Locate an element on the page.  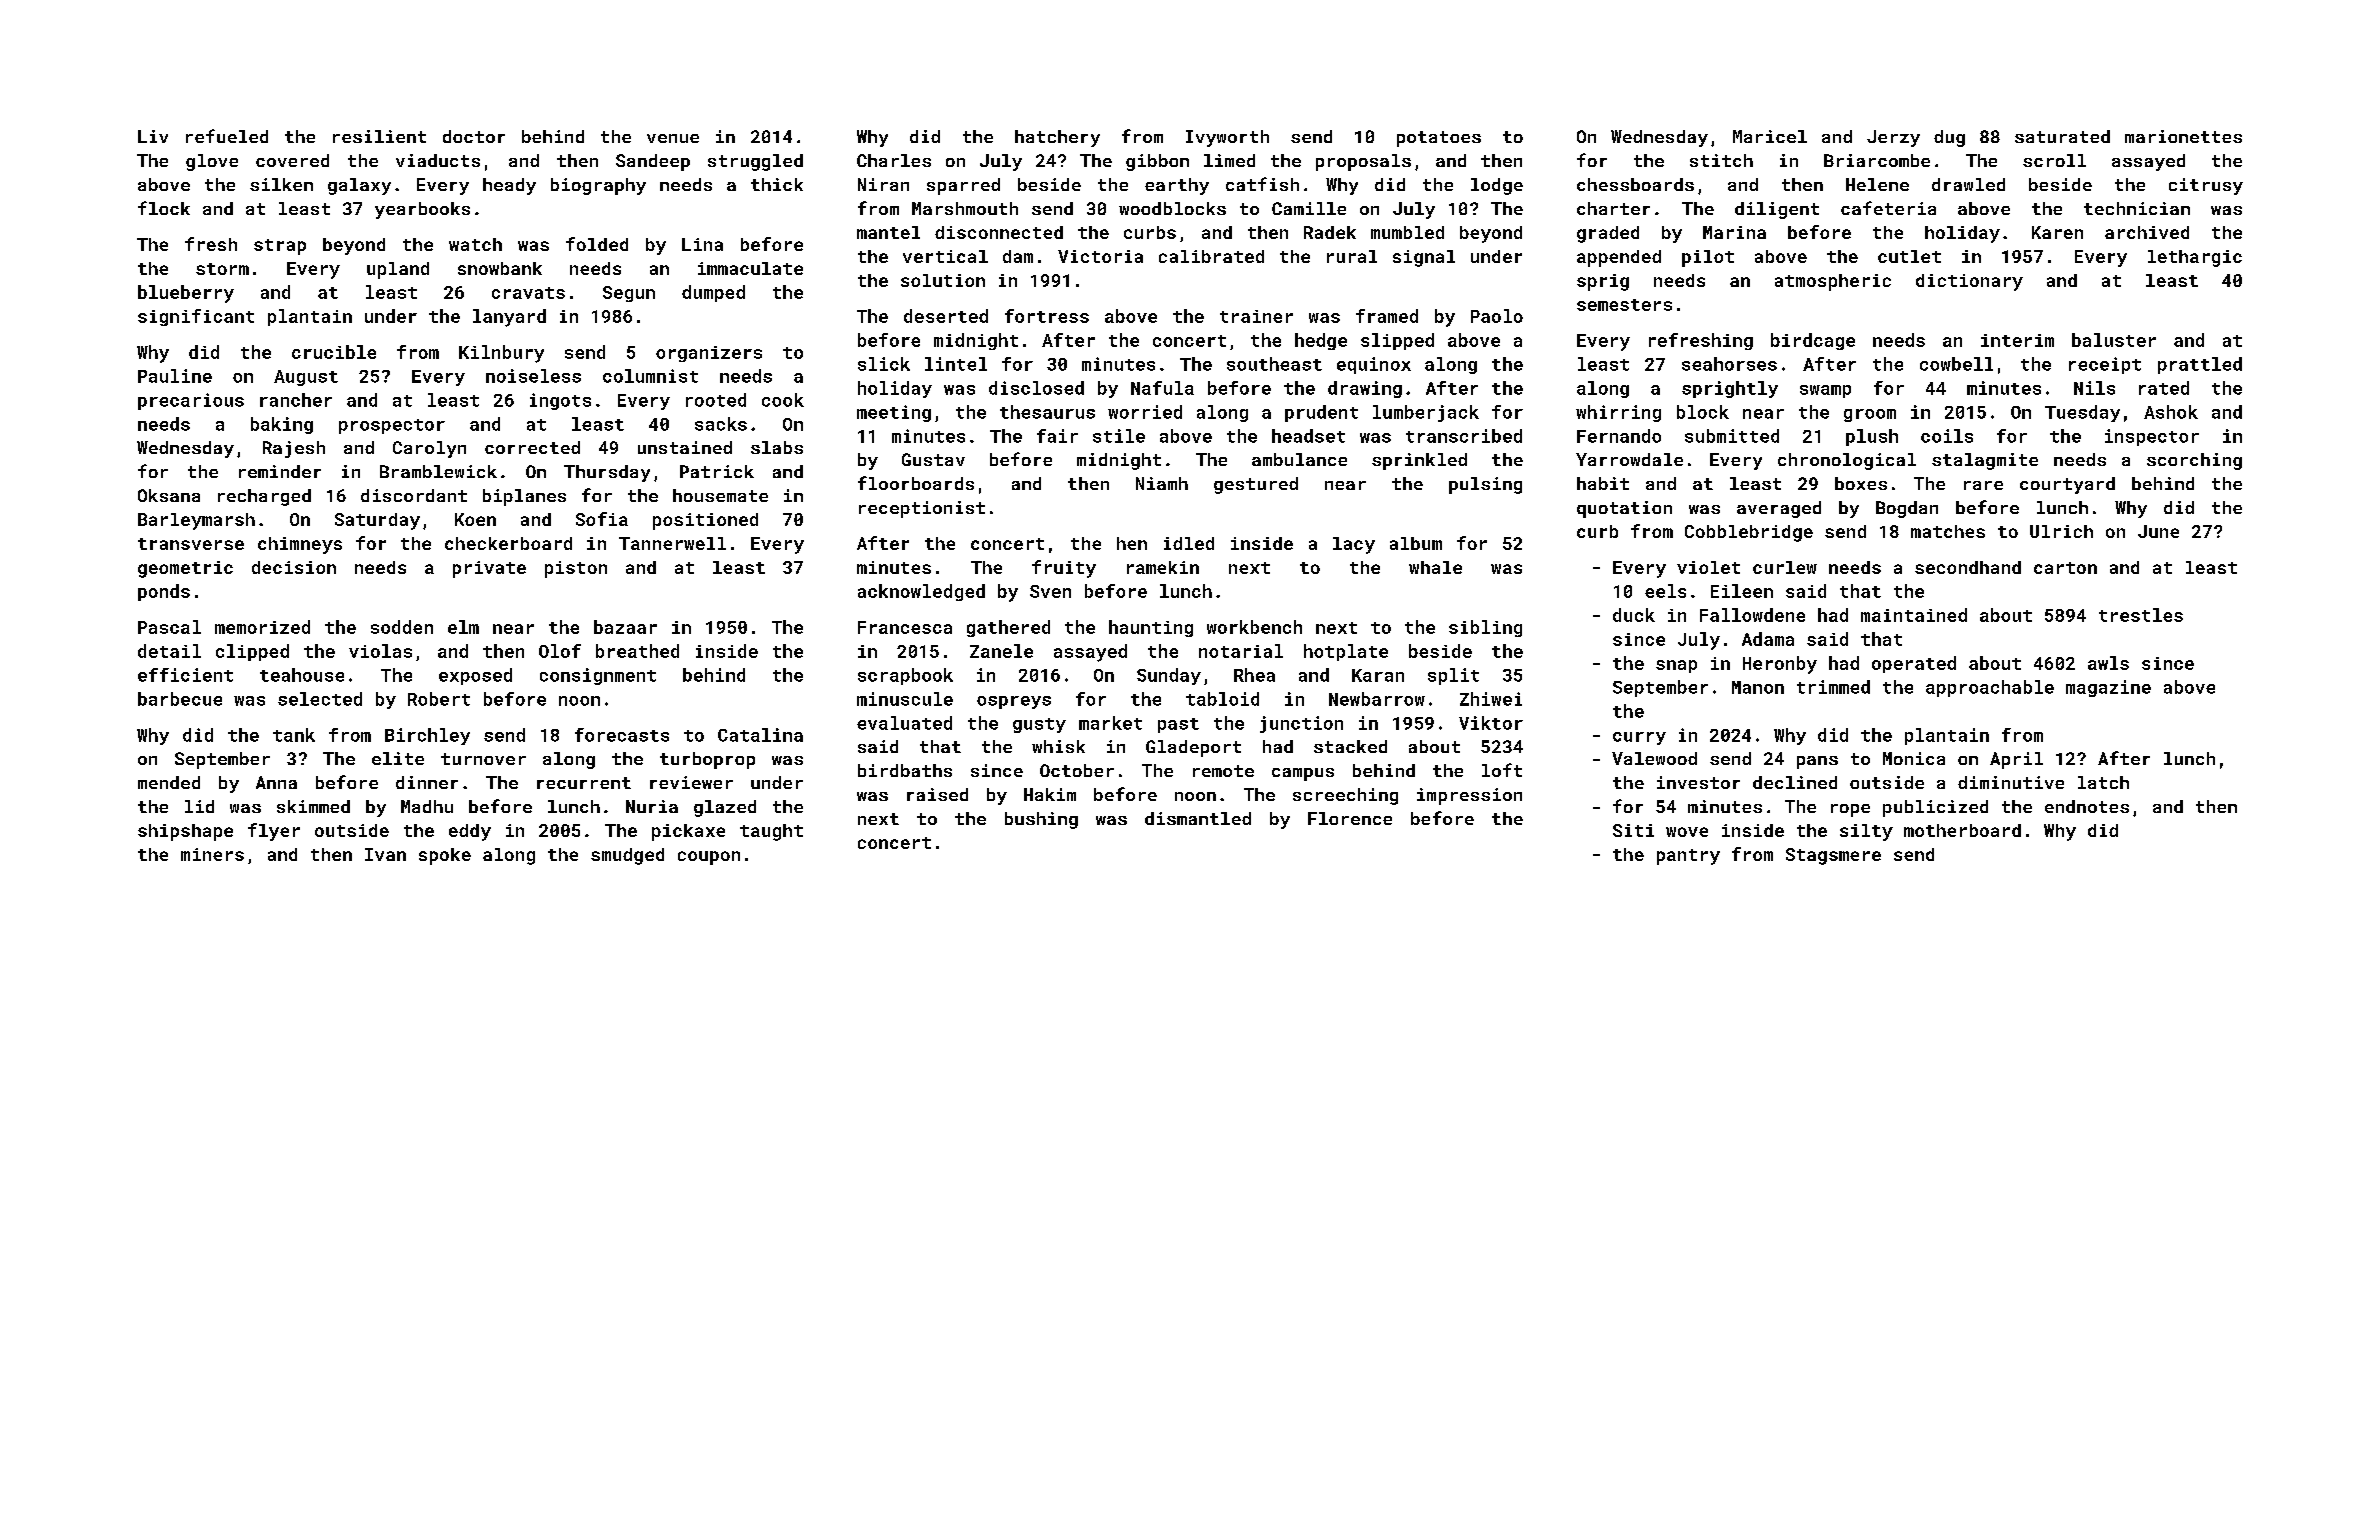
birdcage is located at coordinates (1813, 341).
